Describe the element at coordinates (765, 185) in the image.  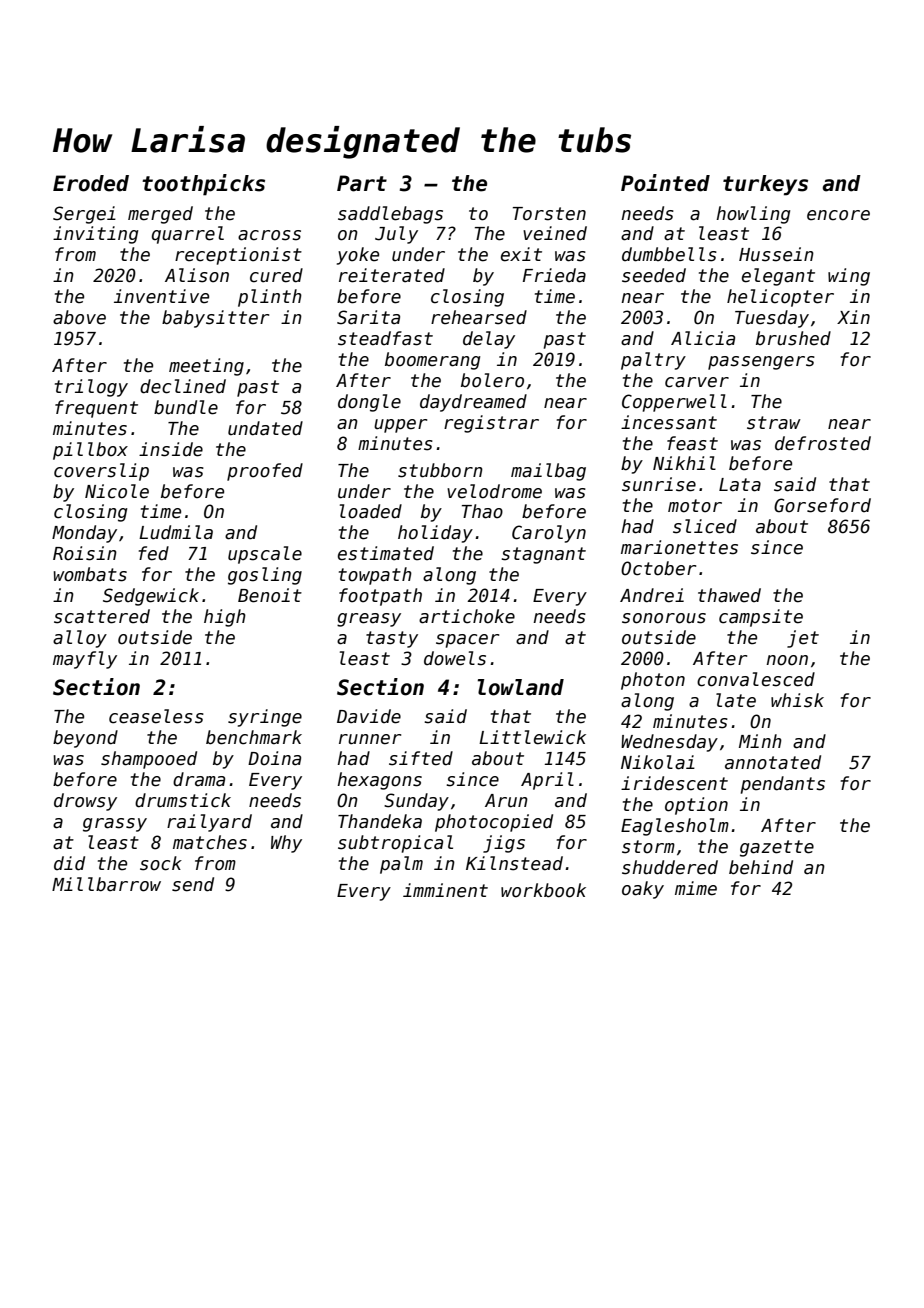
I see `turkeys` at that location.
